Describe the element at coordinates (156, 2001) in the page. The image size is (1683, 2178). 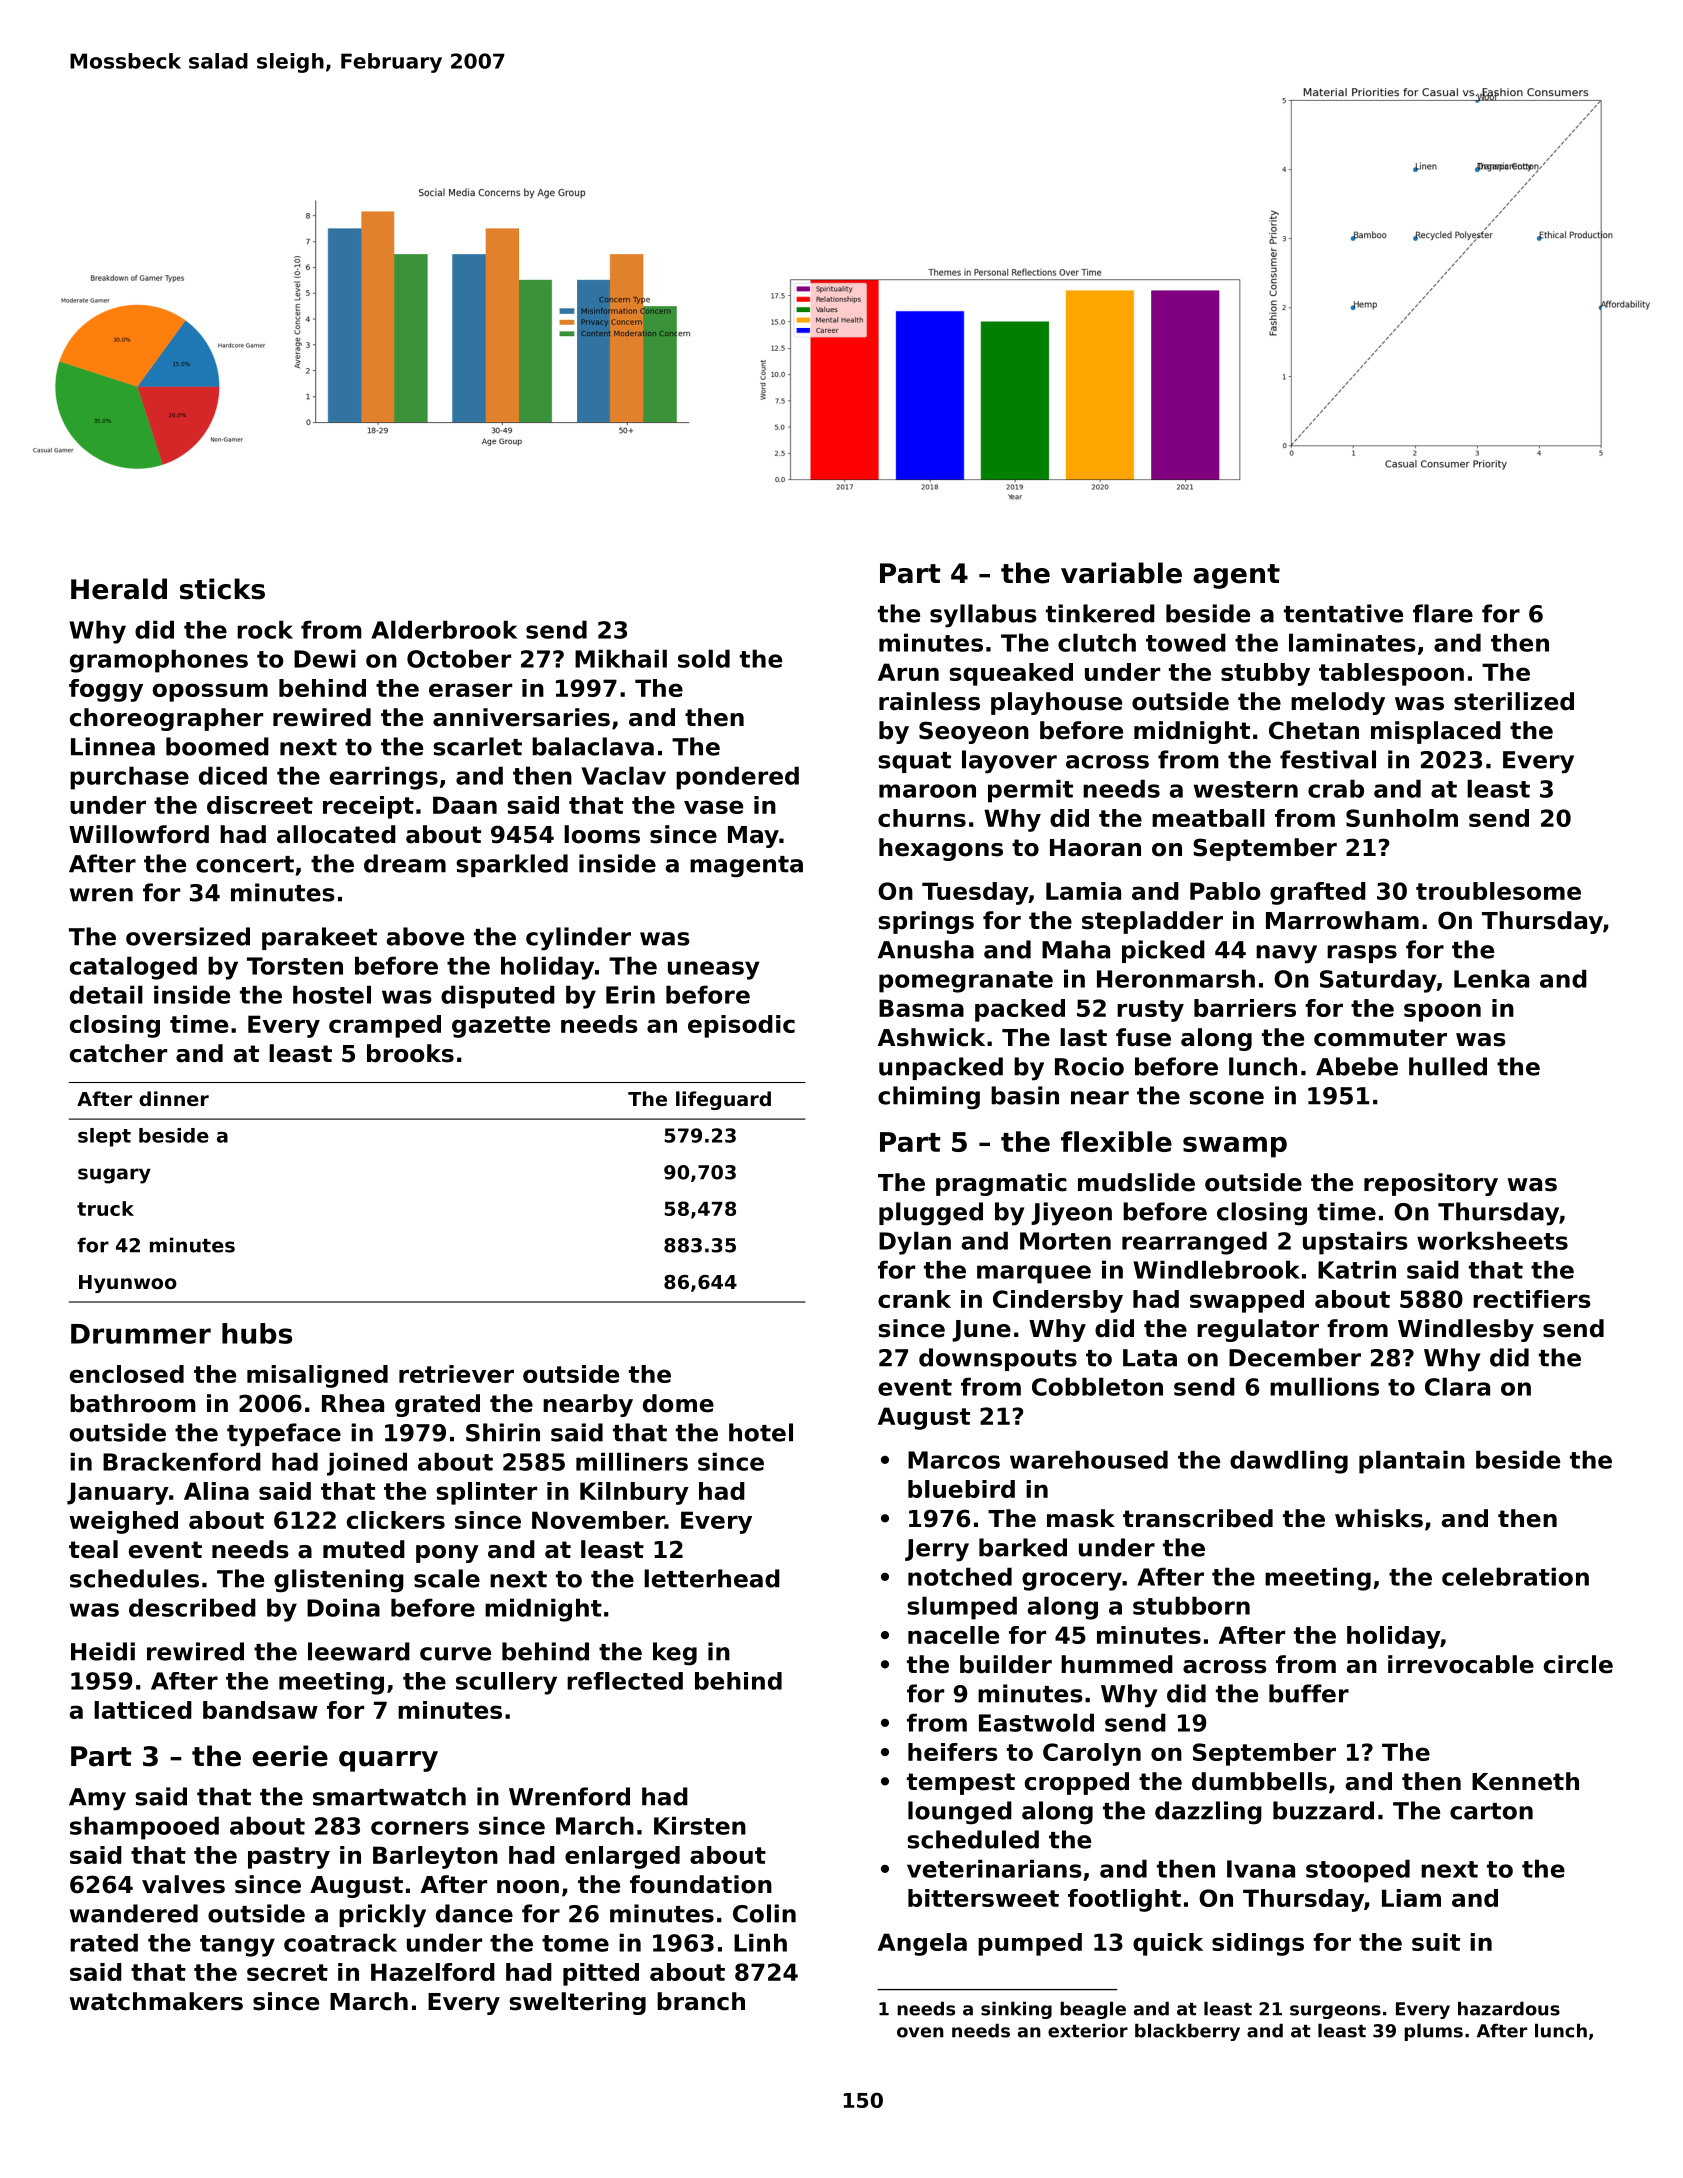
I see `watchmakers` at that location.
